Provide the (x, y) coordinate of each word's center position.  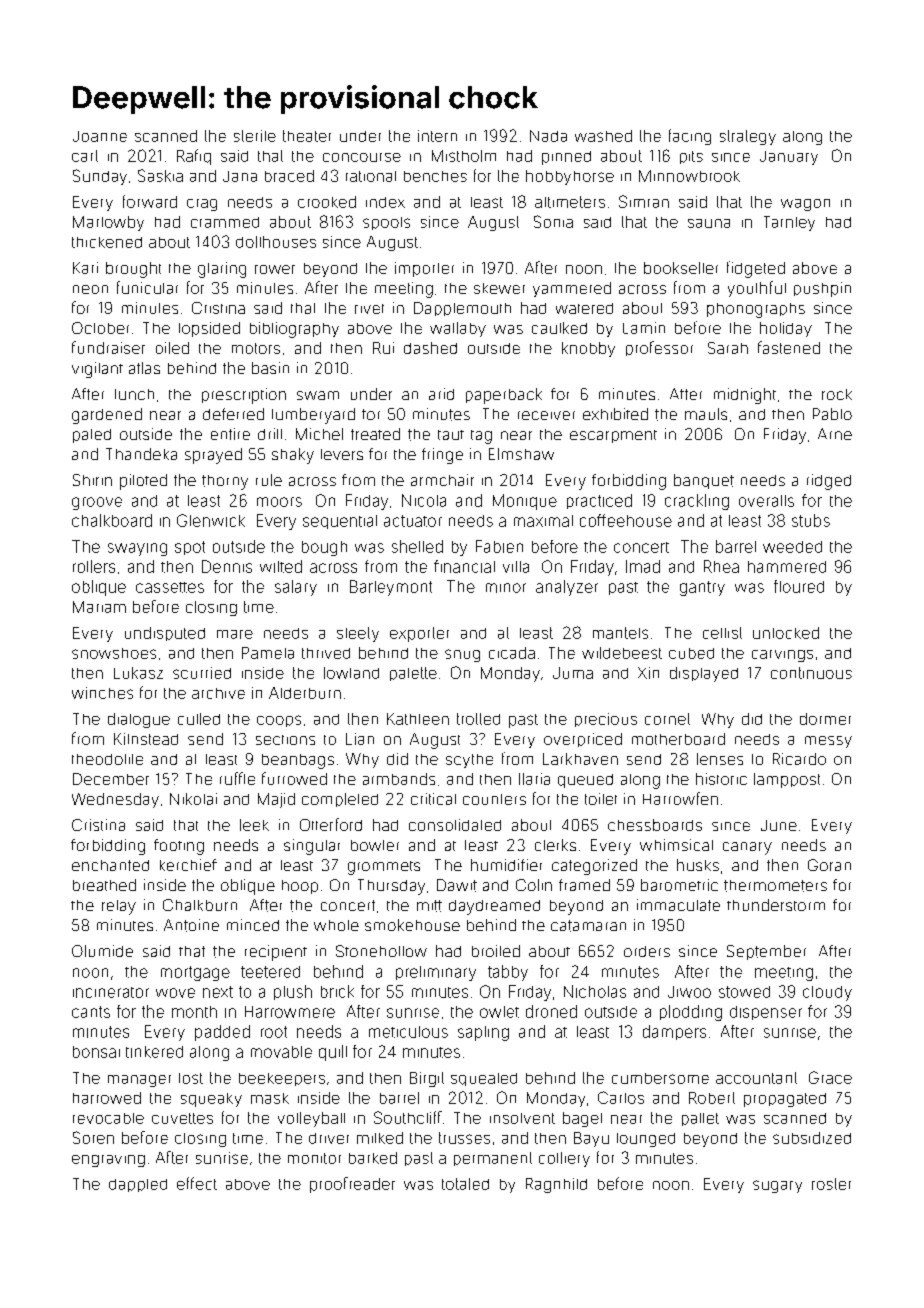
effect (197, 1183)
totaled (465, 1184)
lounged (646, 1140)
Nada (548, 136)
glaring (222, 270)
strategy (748, 137)
